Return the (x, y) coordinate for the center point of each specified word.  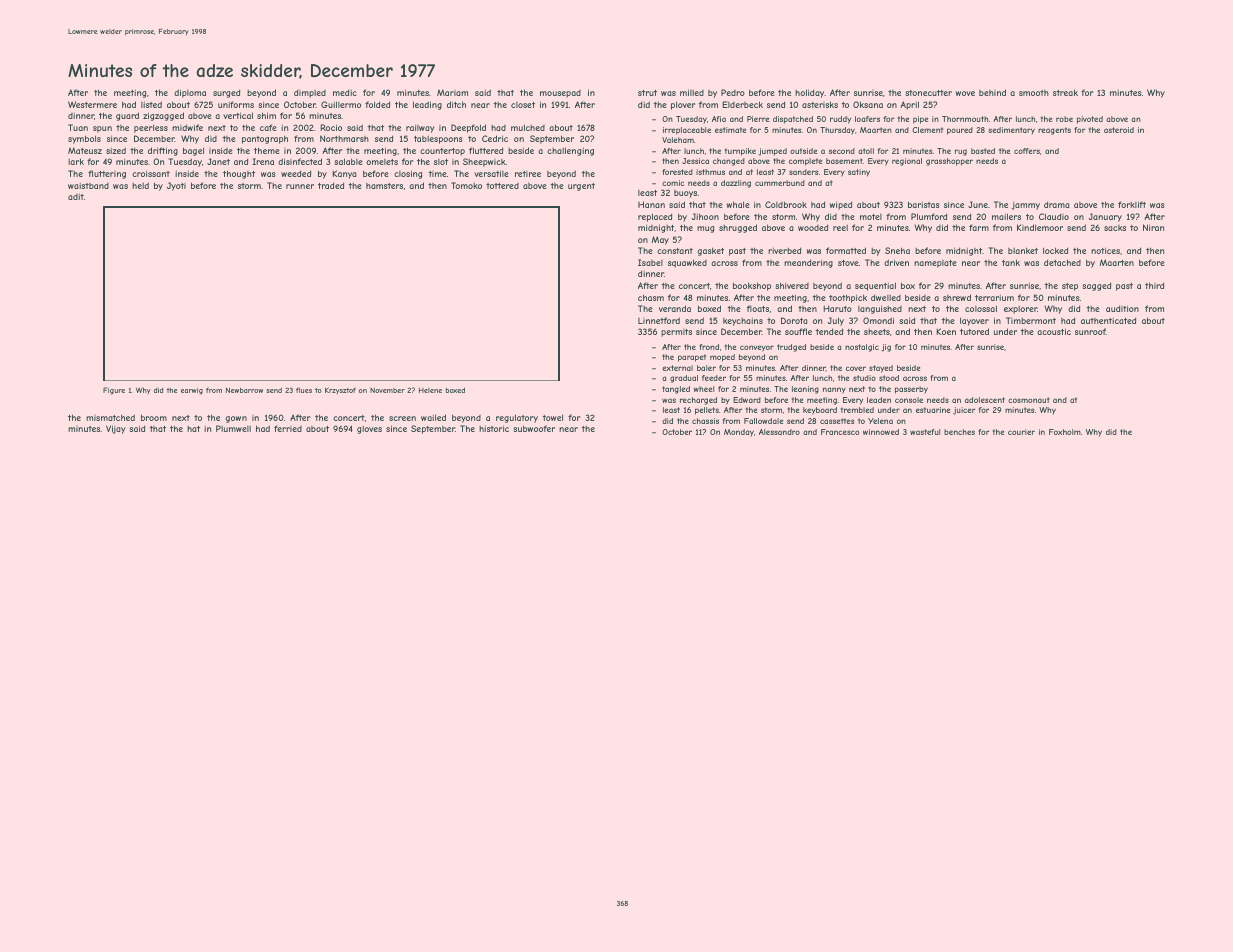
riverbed (784, 250)
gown (236, 419)
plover (683, 105)
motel (871, 217)
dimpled (310, 93)
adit (76, 196)
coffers (1027, 151)
